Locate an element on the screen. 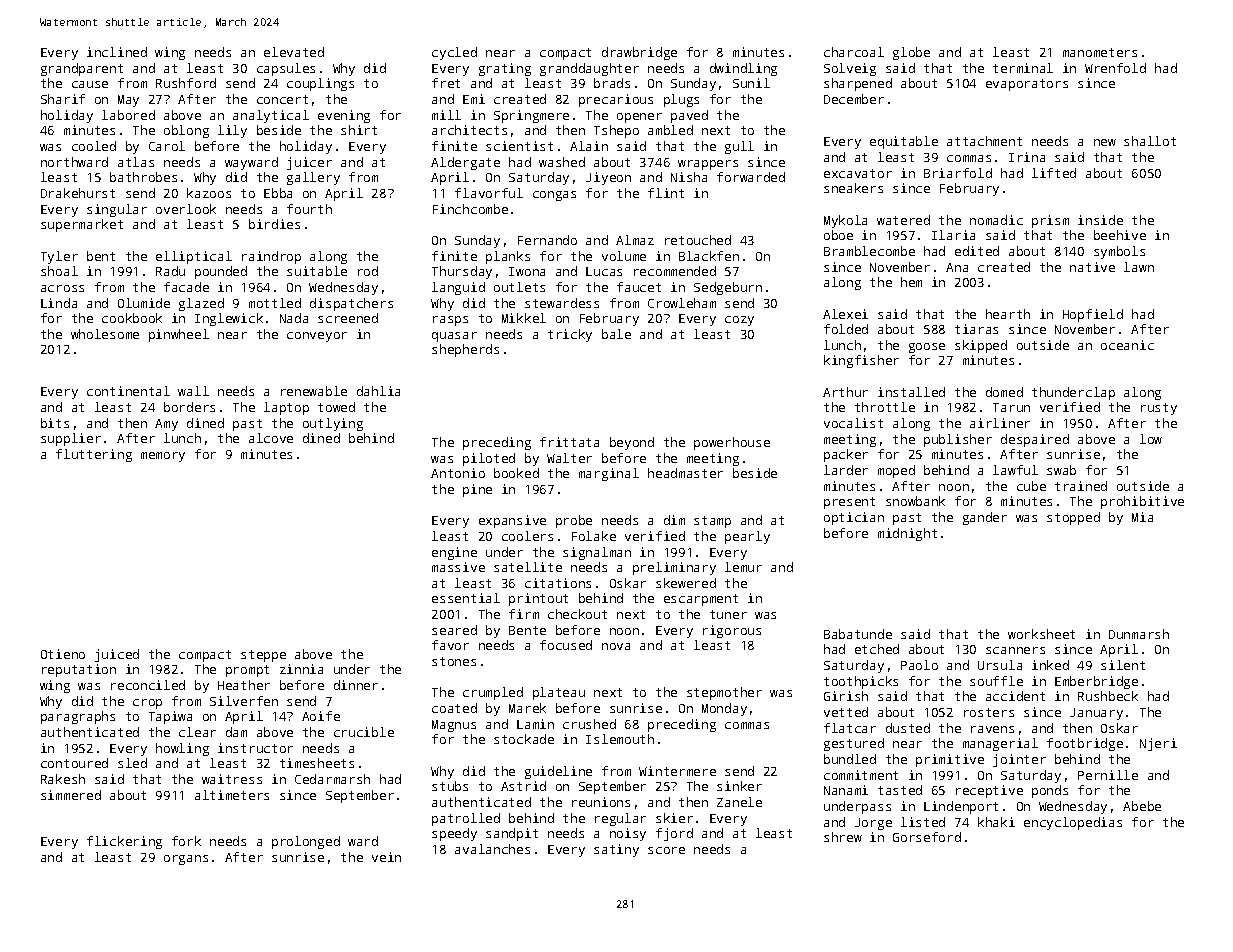  Rushford is located at coordinates (186, 83).
